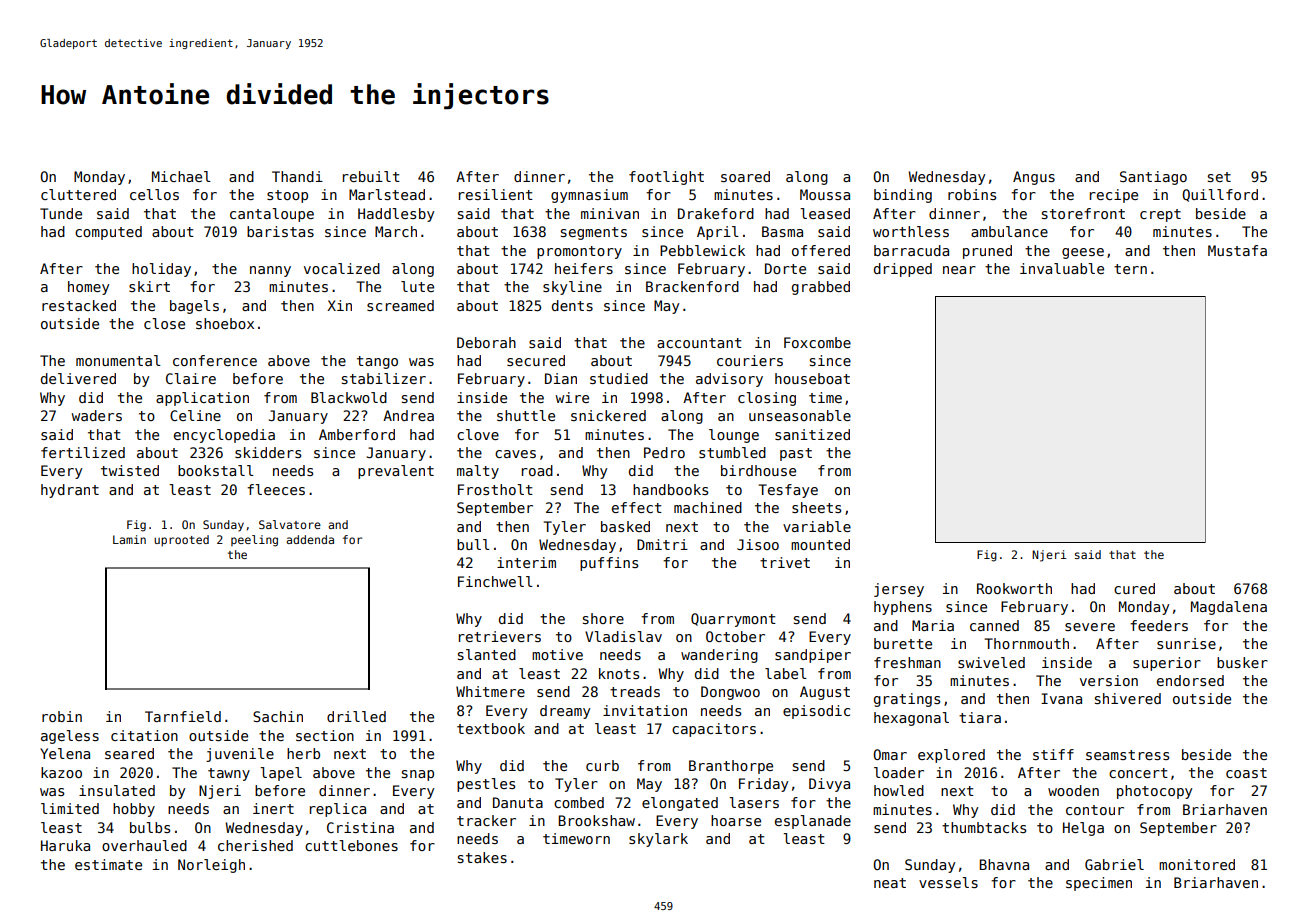 This screenshot has height=924, width=1308. What do you see at coordinates (526, 562) in the screenshot?
I see `interim` at bounding box center [526, 562].
